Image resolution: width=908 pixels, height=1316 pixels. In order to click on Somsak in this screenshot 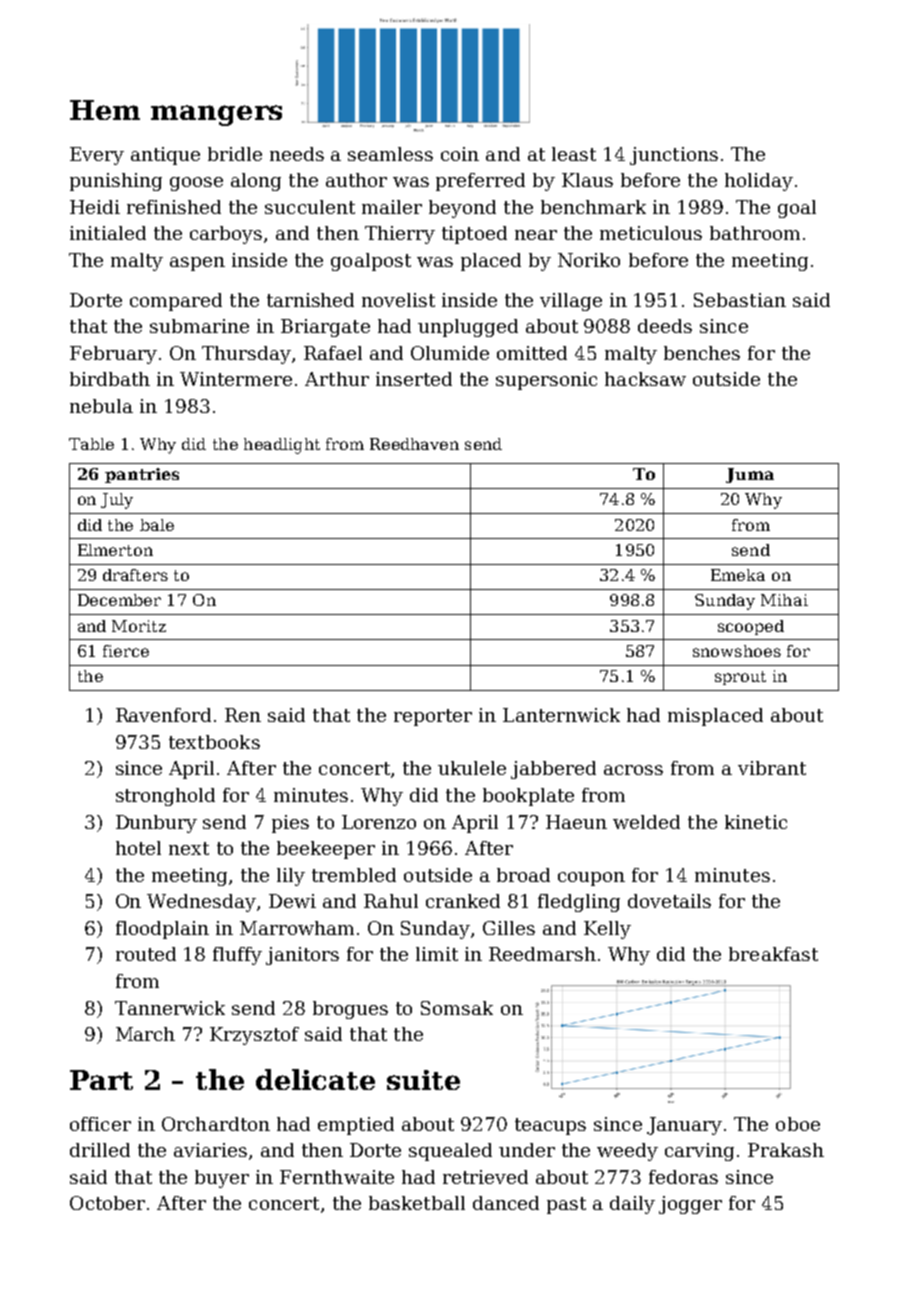, I will do `click(457, 1008)`.
